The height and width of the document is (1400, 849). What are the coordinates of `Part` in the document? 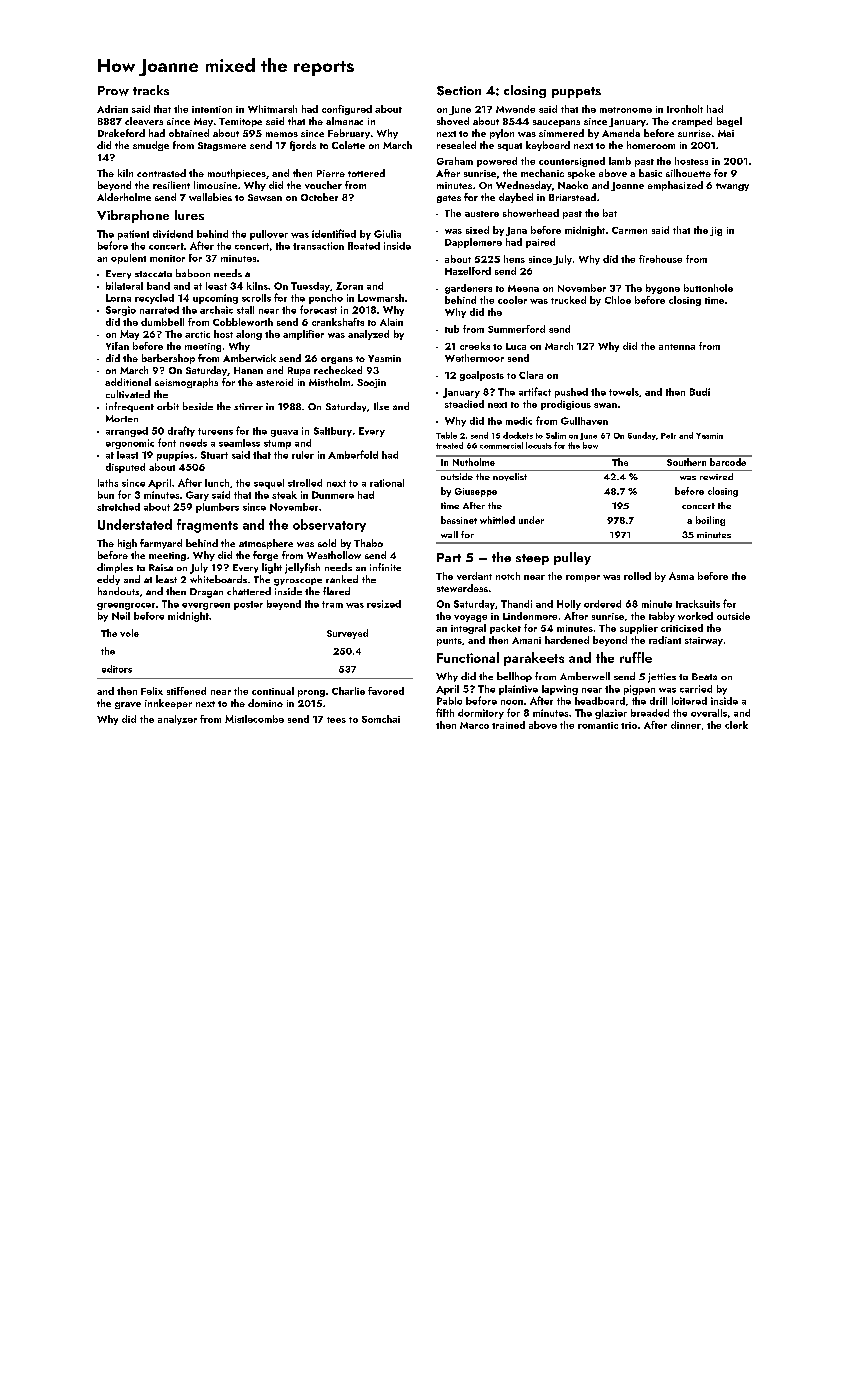 It's located at (449, 557).
